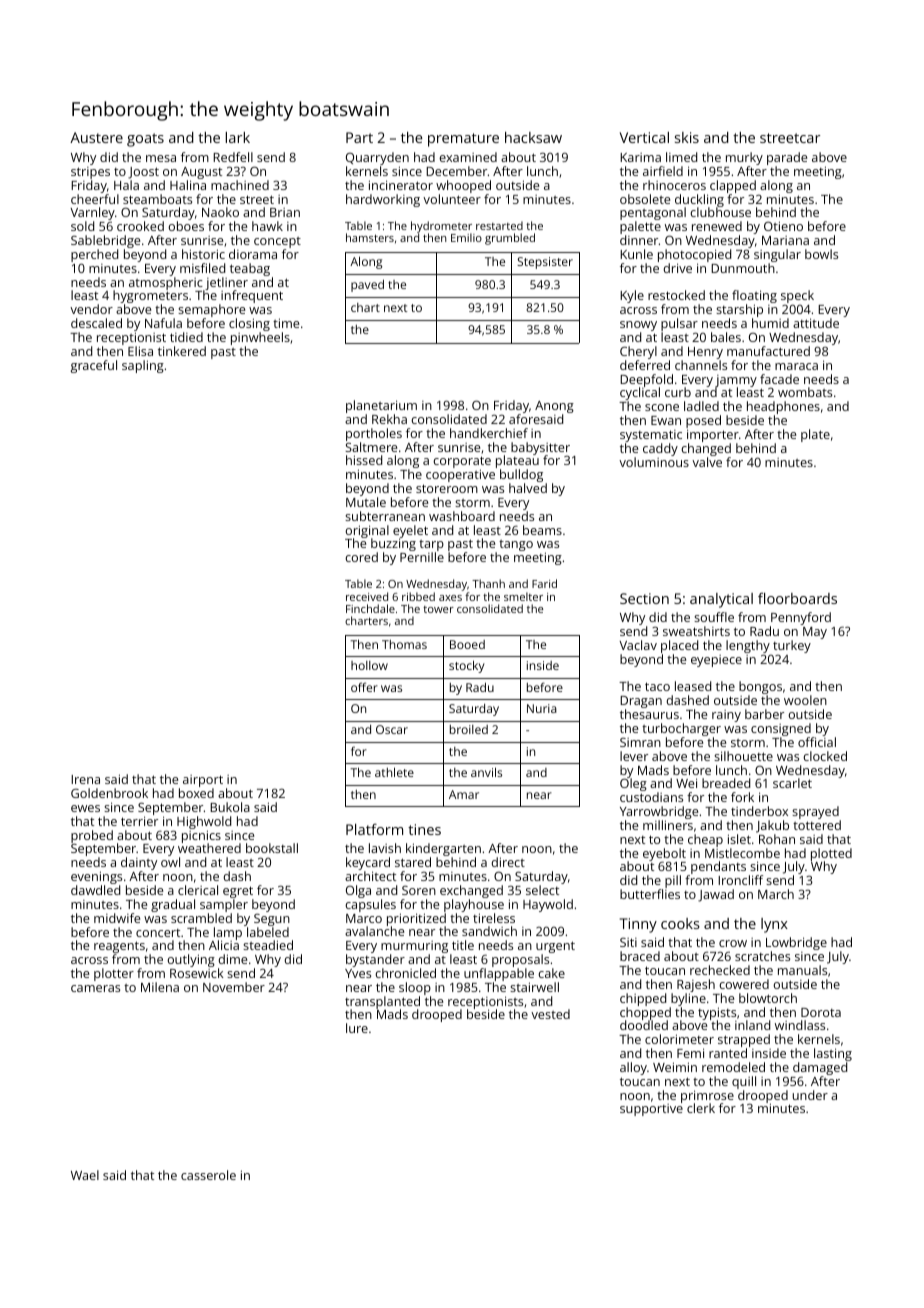 This screenshot has width=924, height=1308. What do you see at coordinates (554, 407) in the screenshot?
I see `Anong` at bounding box center [554, 407].
